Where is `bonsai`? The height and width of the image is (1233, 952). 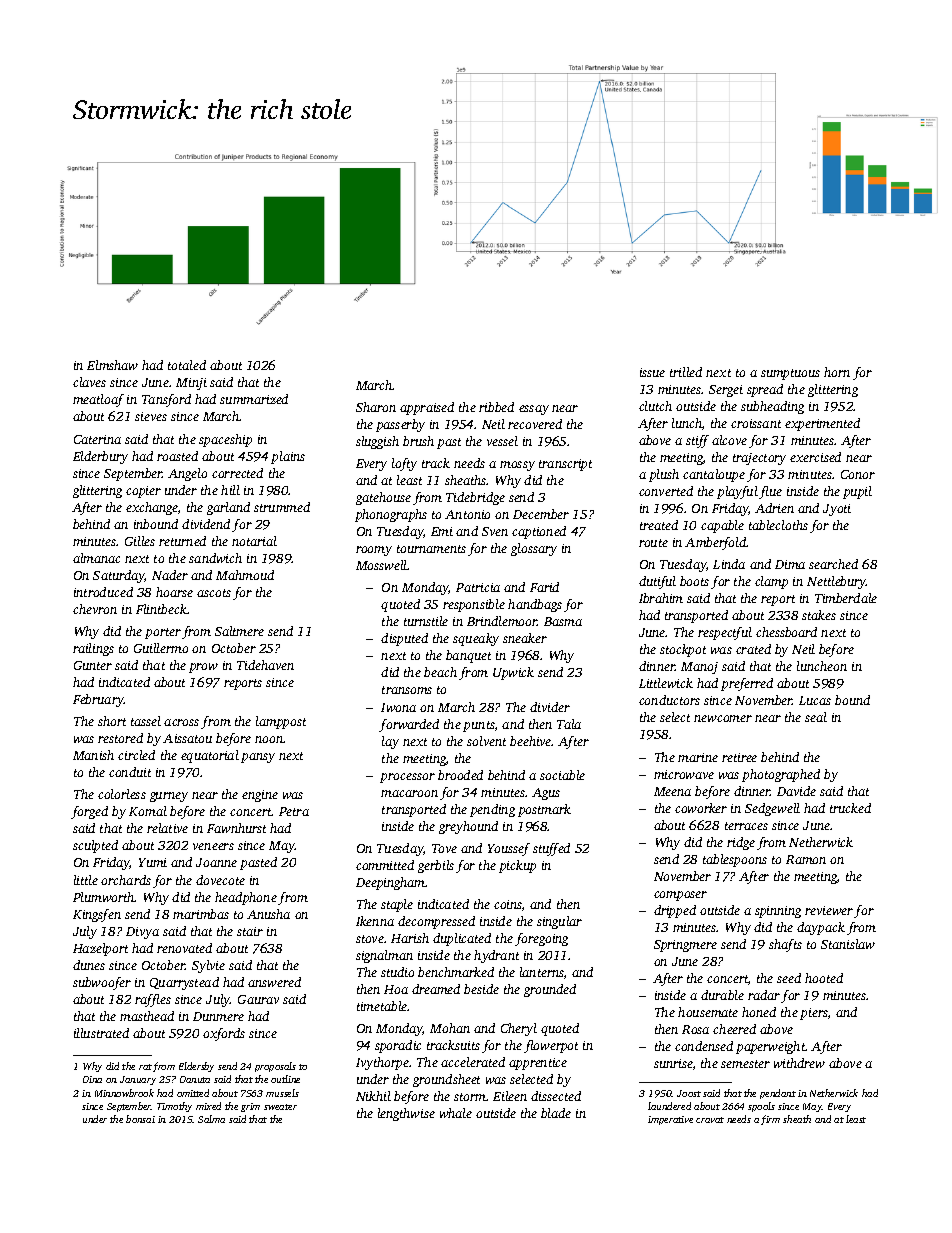 bonsai is located at coordinates (140, 1119).
